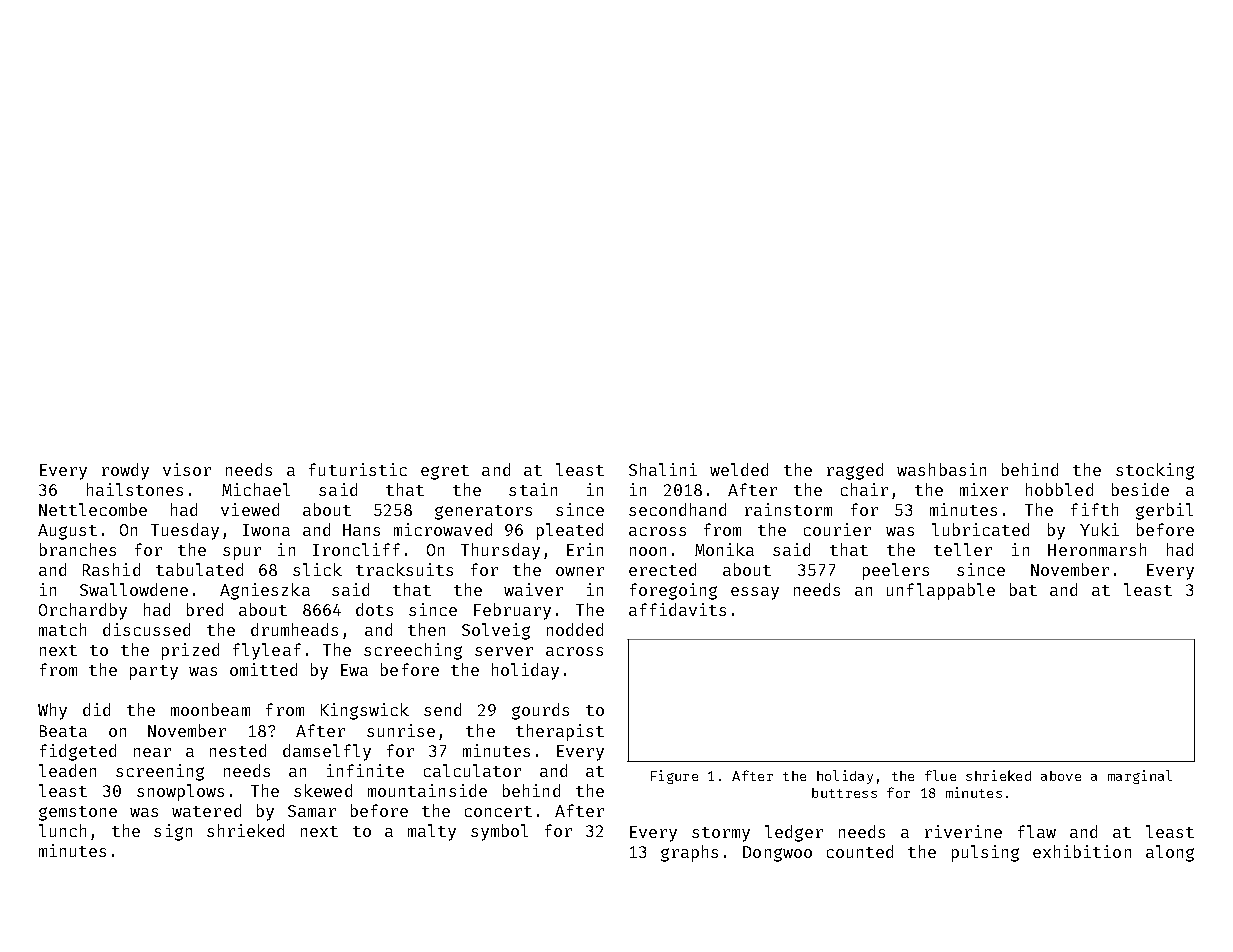 This screenshot has height=952, width=1233. Describe the element at coordinates (62, 830) in the screenshot. I see `lunch` at that location.
